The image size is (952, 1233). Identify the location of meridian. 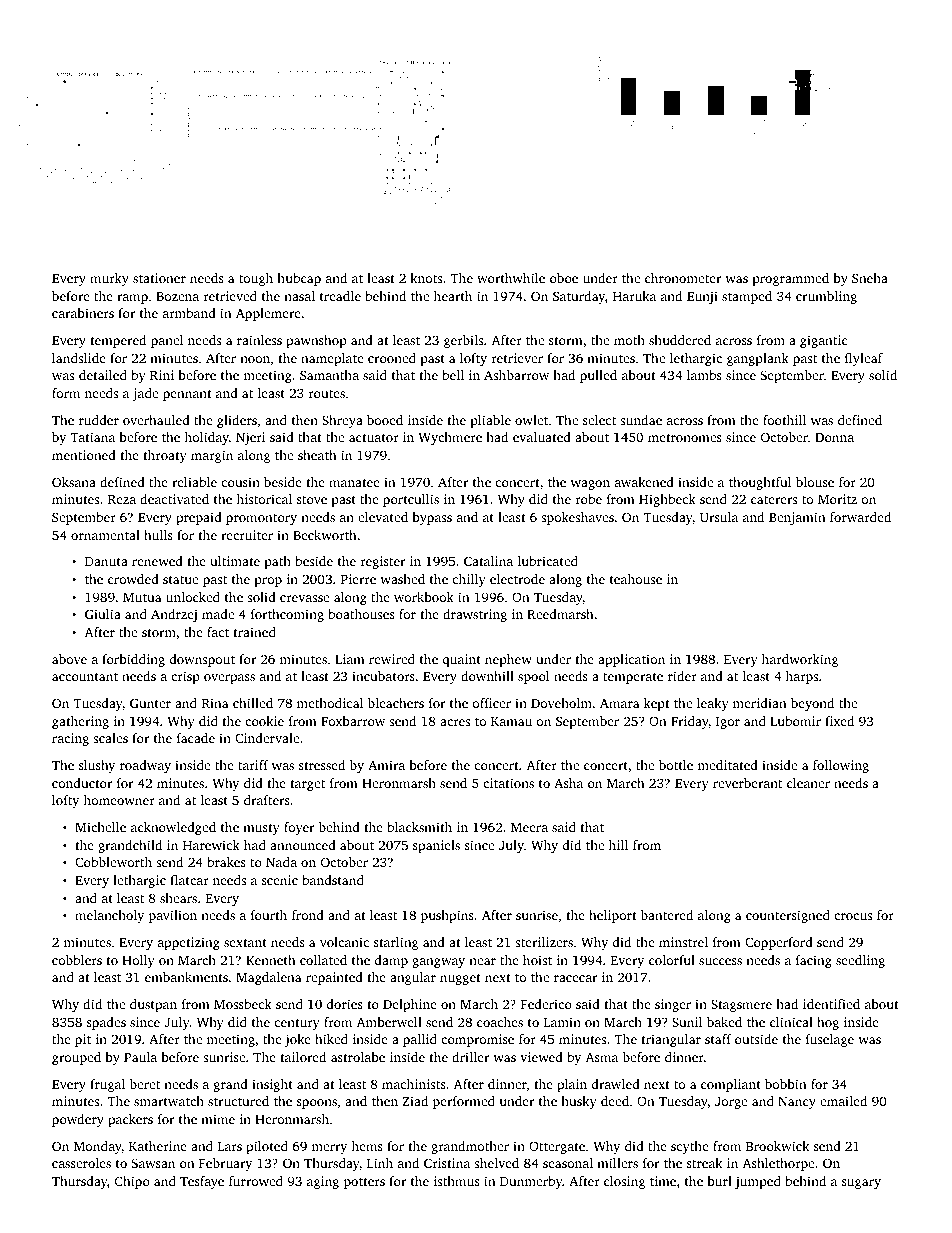
(759, 703).
